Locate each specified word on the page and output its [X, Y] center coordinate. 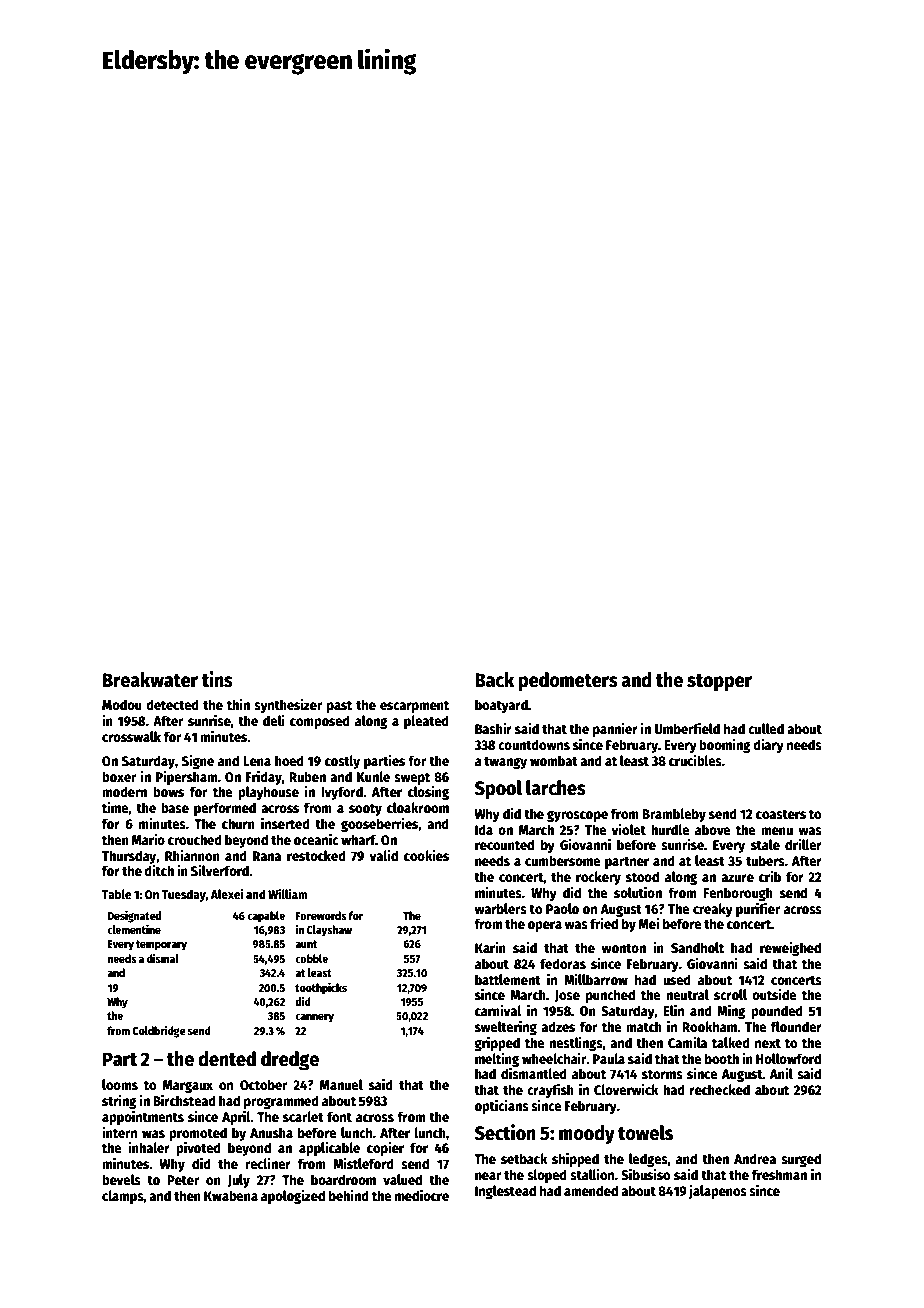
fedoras [563, 963]
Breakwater [150, 680]
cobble [311, 958]
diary [768, 745]
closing [428, 792]
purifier [758, 909]
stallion [592, 1174]
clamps [123, 1197]
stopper [719, 683]
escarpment [414, 707]
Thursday [129, 857]
